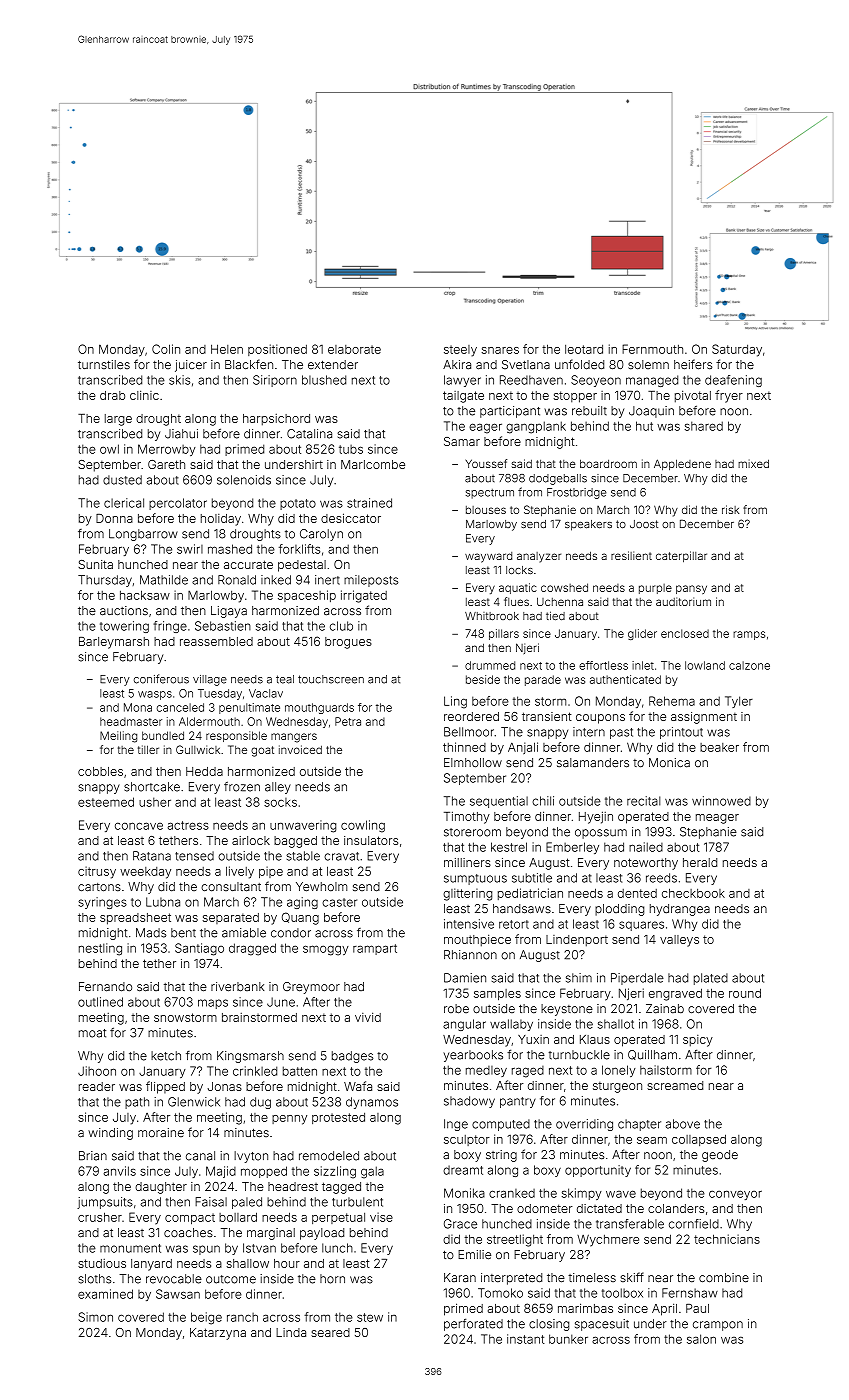 Image resolution: width=849 pixels, height=1400 pixels. Describe the element at coordinates (166, 464) in the screenshot. I see `Gareth` at that location.
